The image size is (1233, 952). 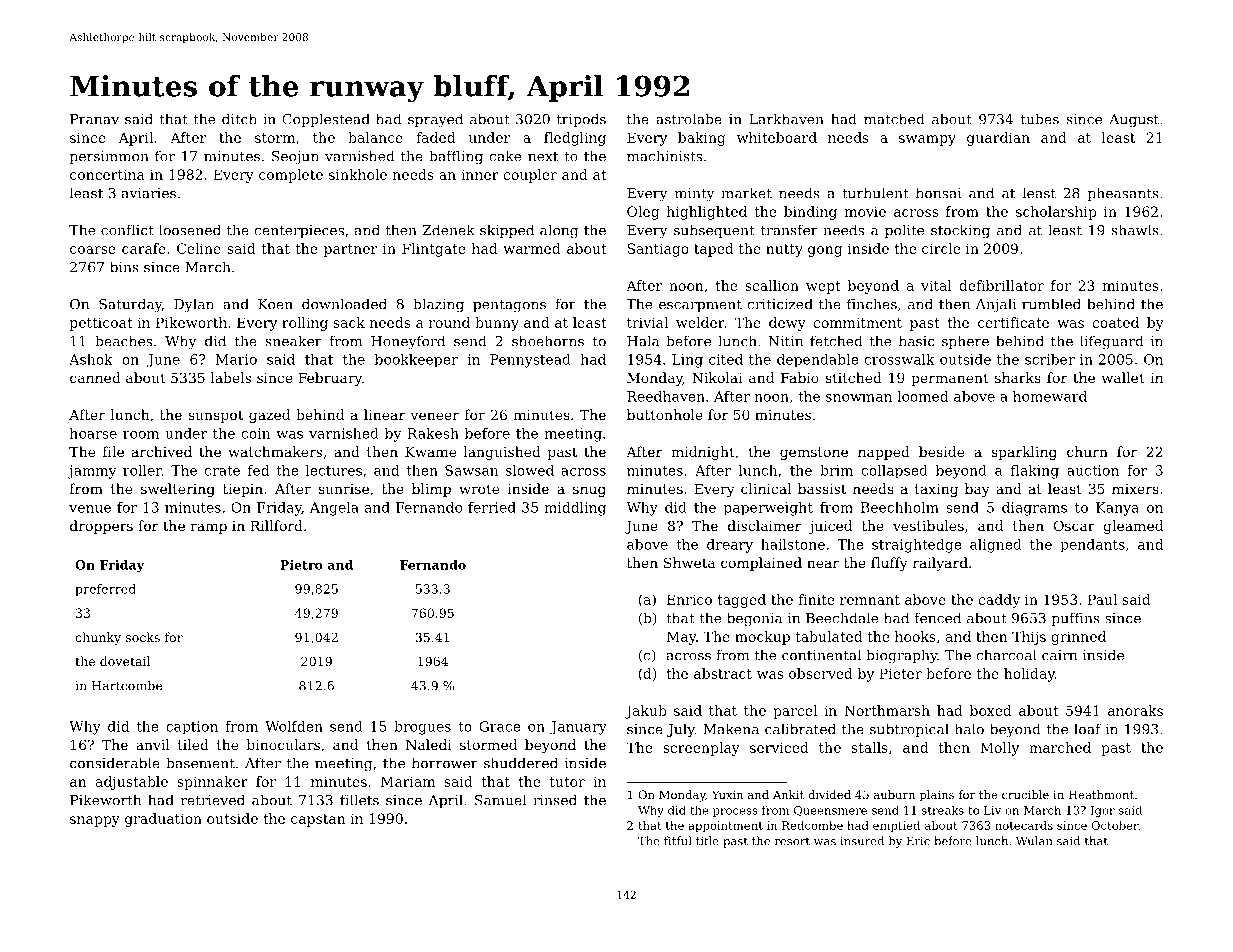 I want to click on caption, so click(x=192, y=727).
